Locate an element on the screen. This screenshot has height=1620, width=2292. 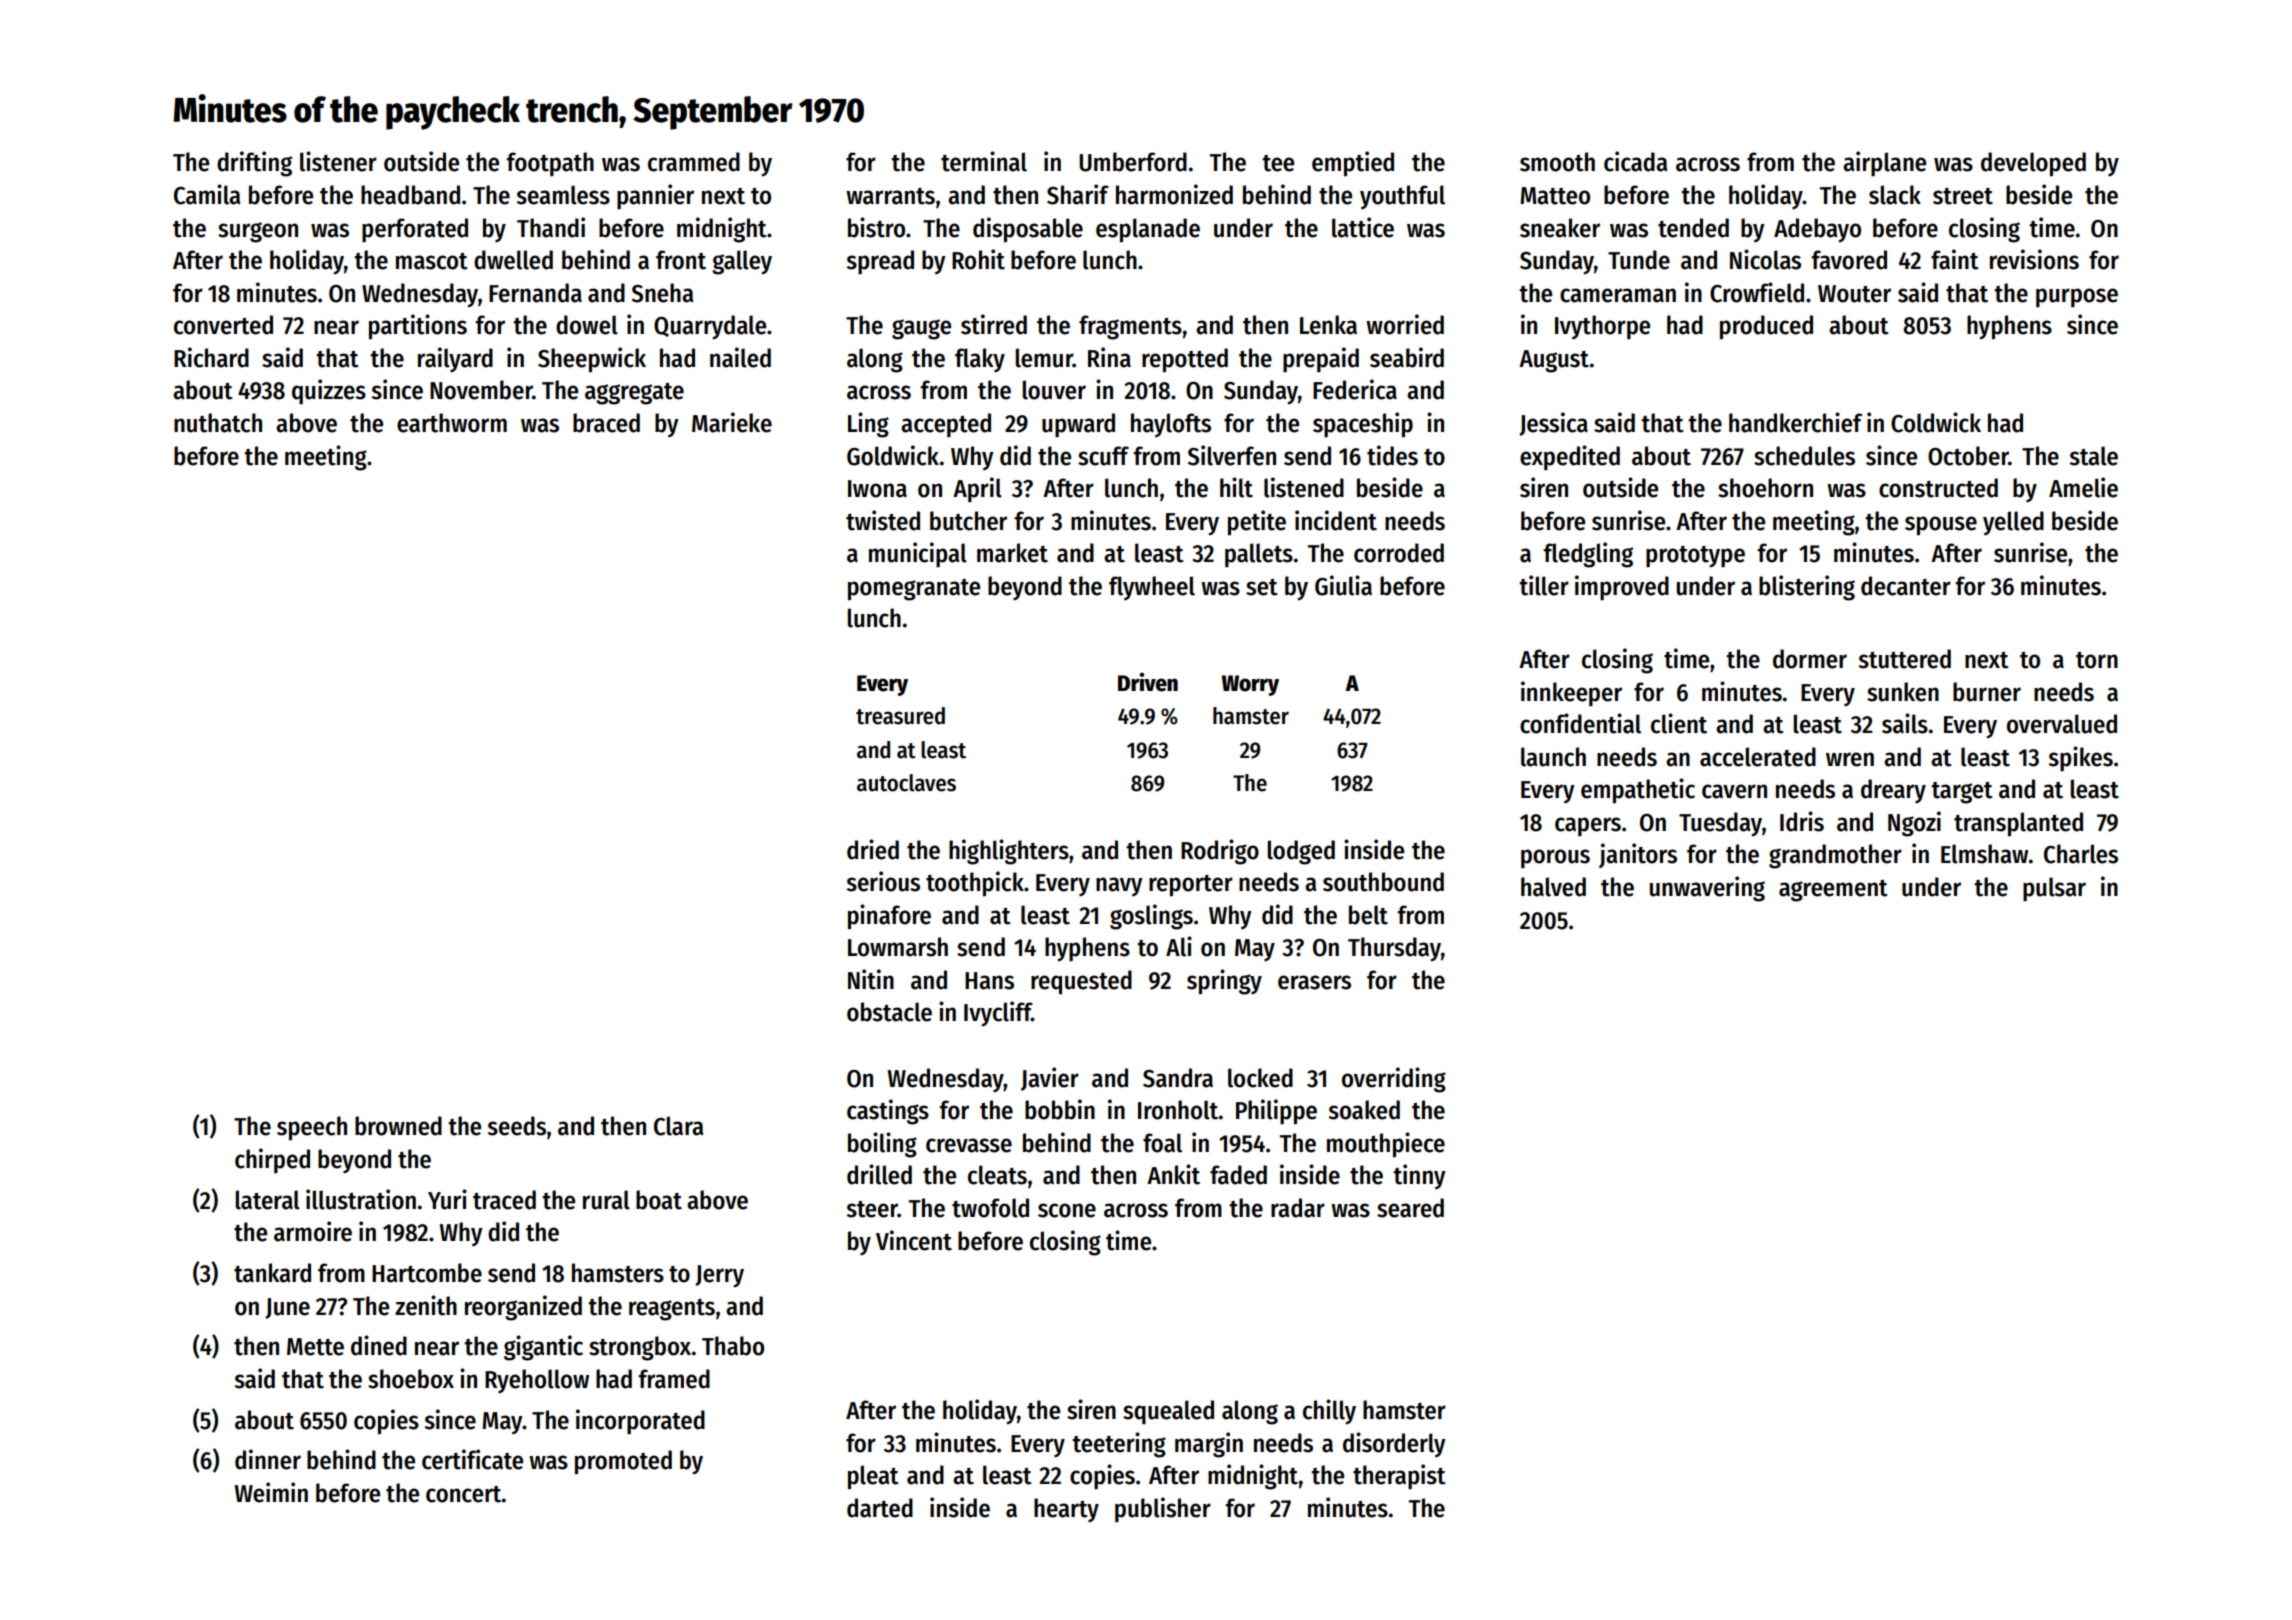
crammed is located at coordinates (694, 162).
